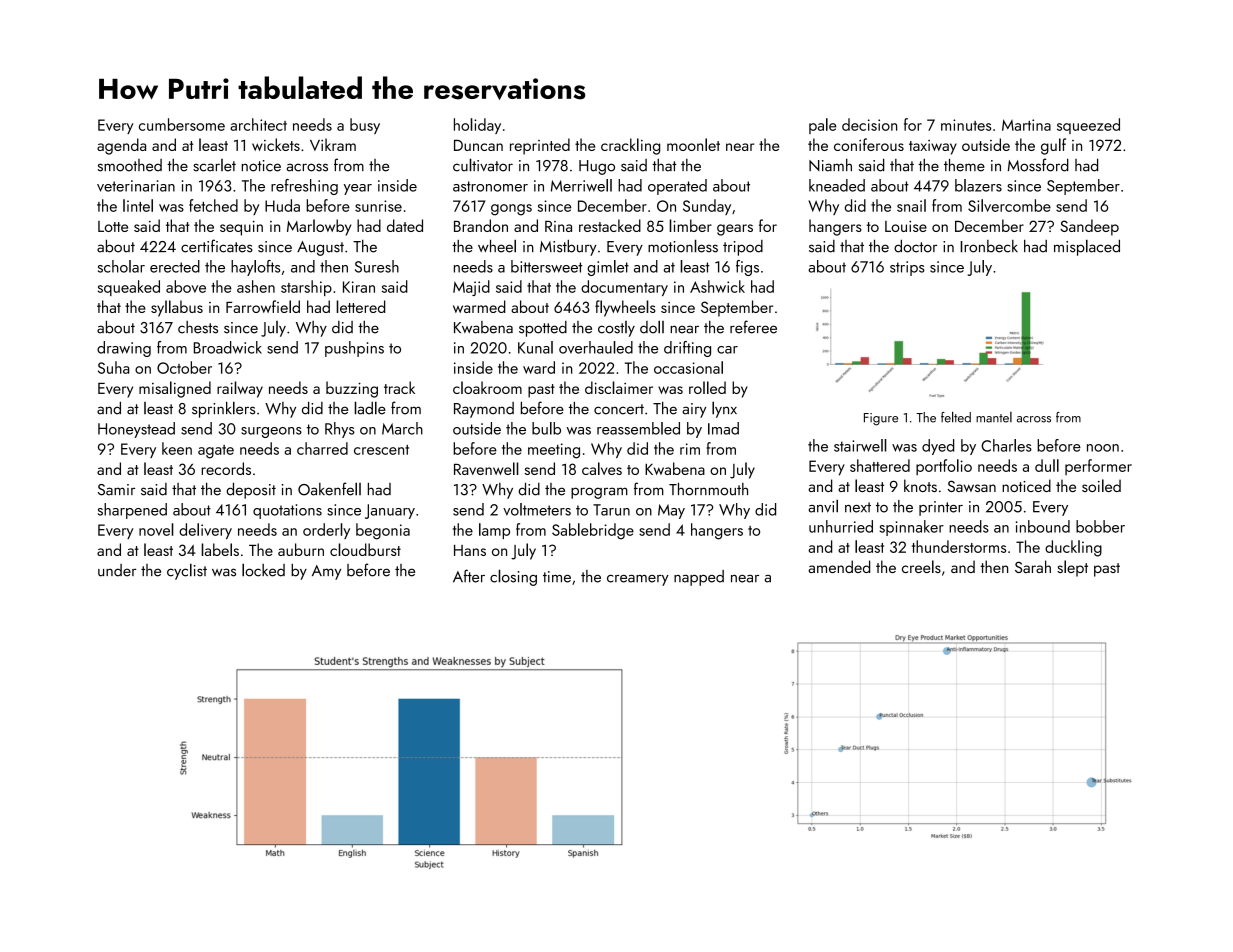 This image has width=1233, height=952. Describe the element at coordinates (399, 387) in the image. I see `track` at that location.
